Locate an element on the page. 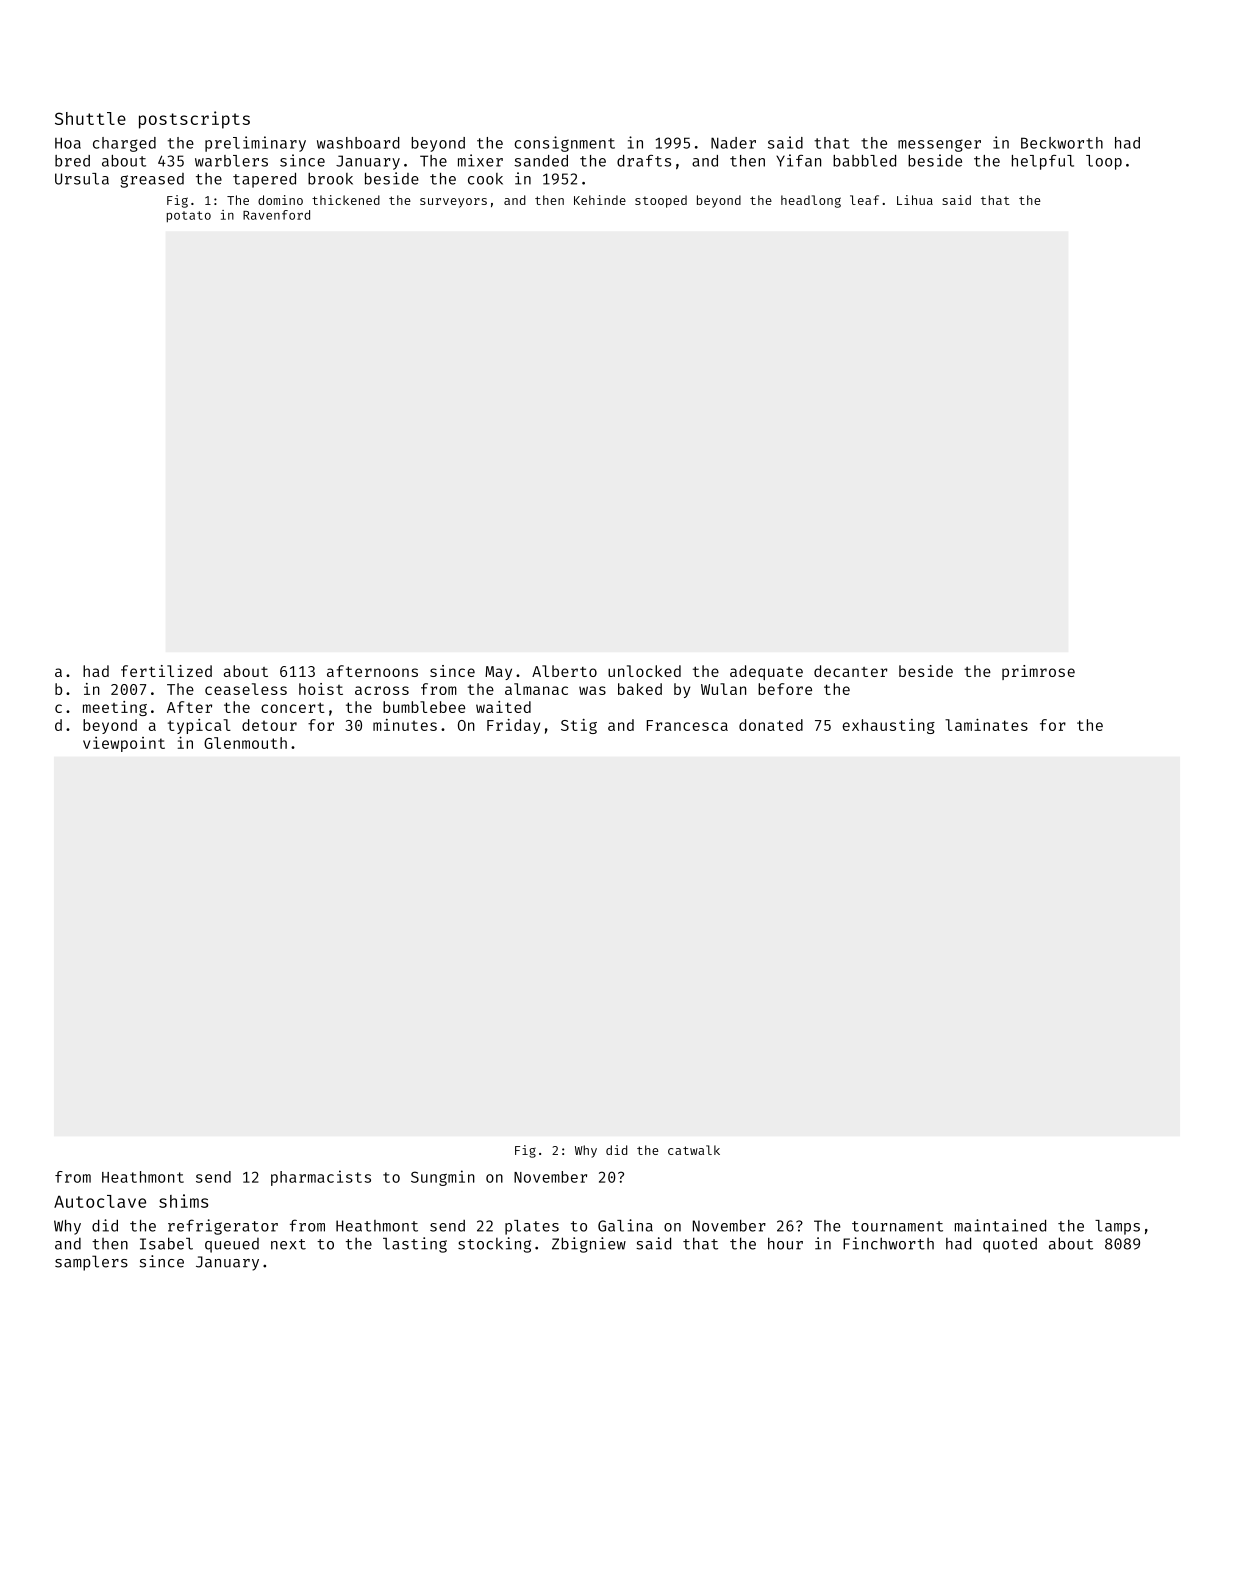 Image resolution: width=1234 pixels, height=1596 pixels. Glenmouth is located at coordinates (245, 743).
